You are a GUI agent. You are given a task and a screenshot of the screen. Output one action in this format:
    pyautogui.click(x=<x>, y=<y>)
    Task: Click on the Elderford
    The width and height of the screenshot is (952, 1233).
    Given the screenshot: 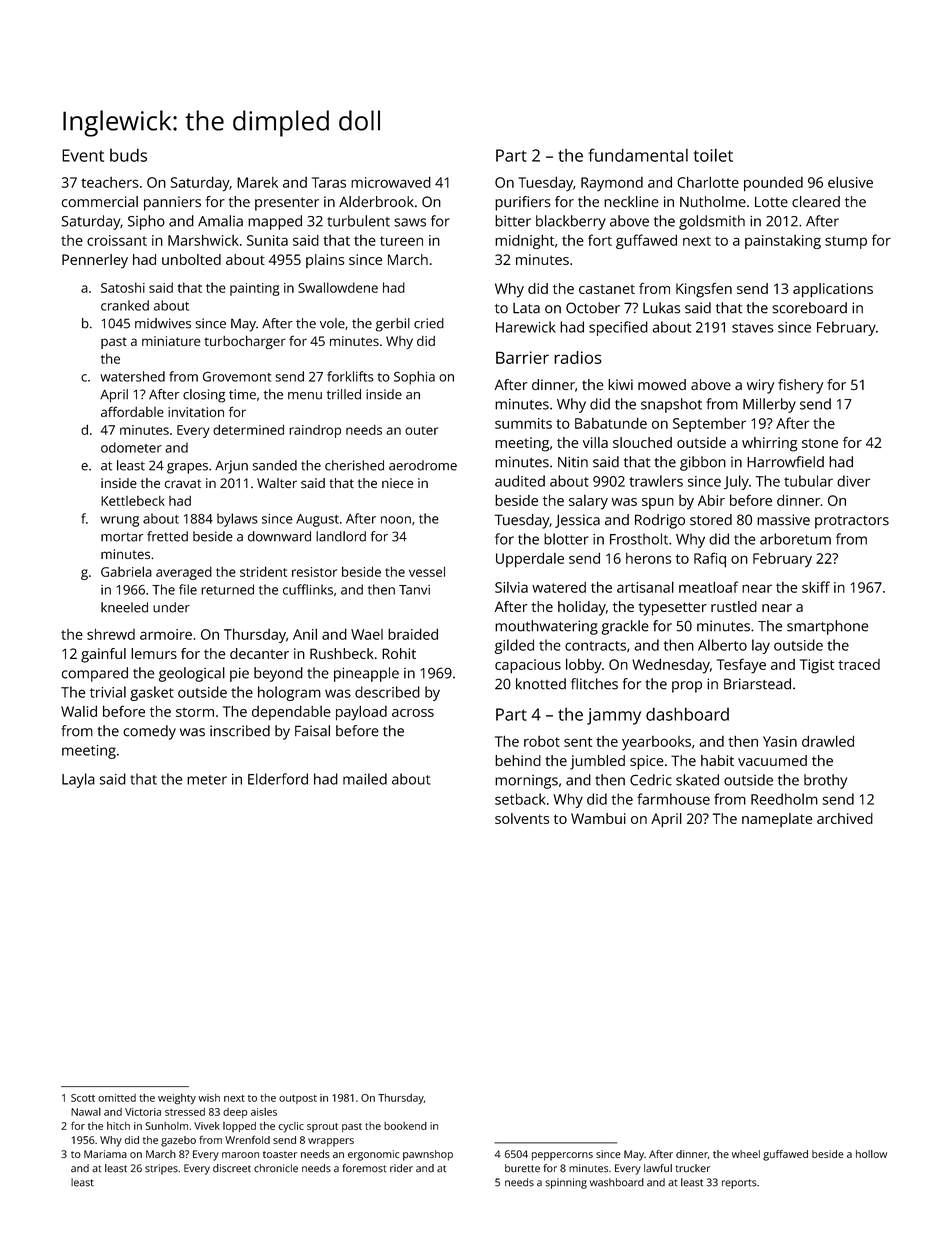 What is the action you would take?
    pyautogui.click(x=278, y=779)
